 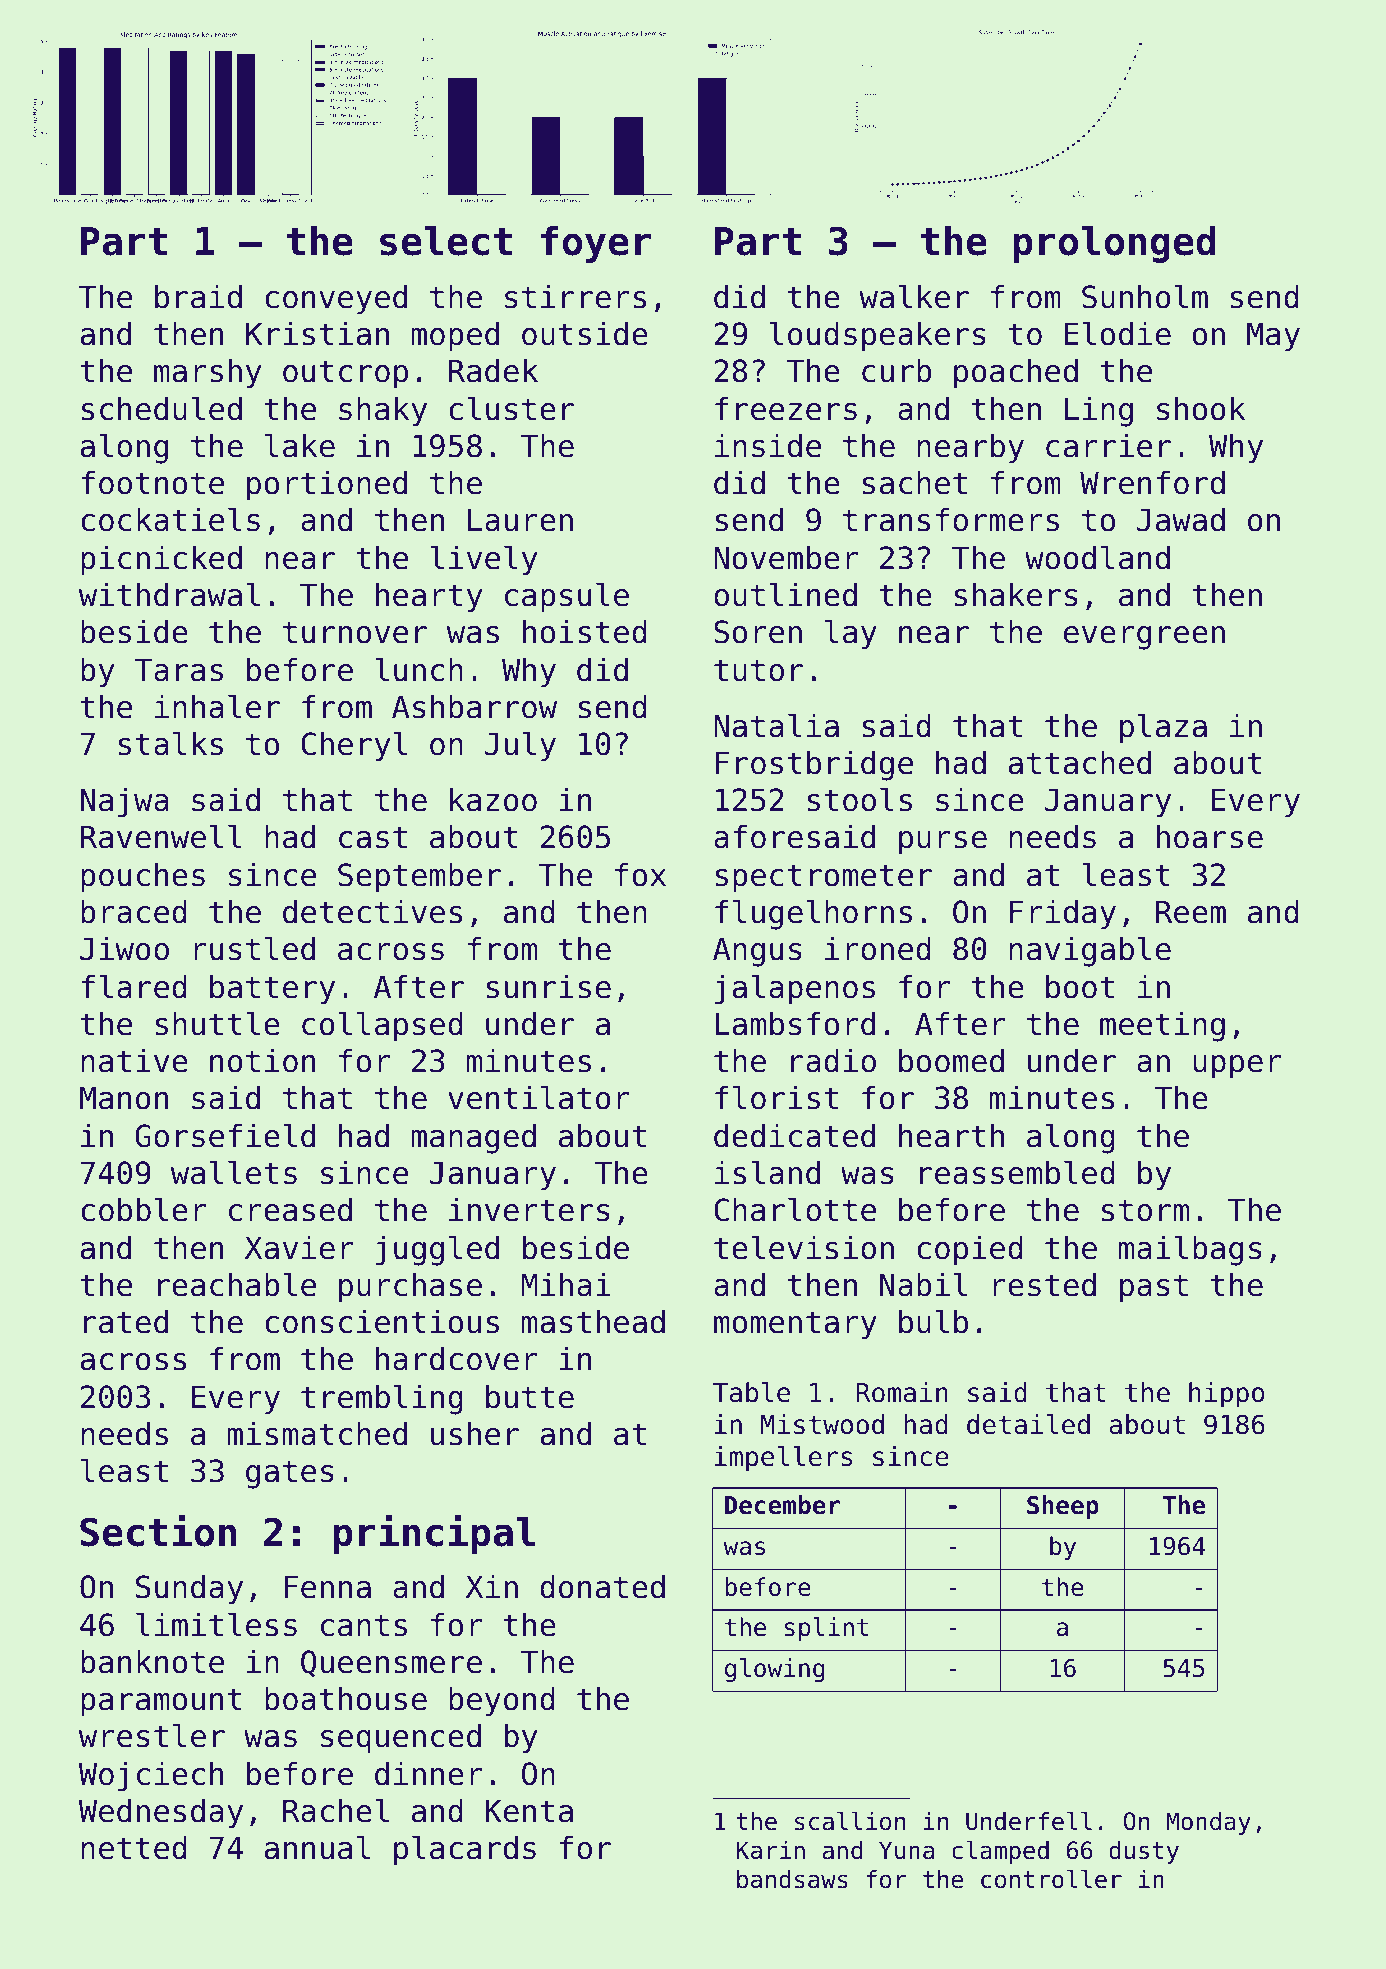 What do you see at coordinates (317, 1847) in the document?
I see `annual` at bounding box center [317, 1847].
